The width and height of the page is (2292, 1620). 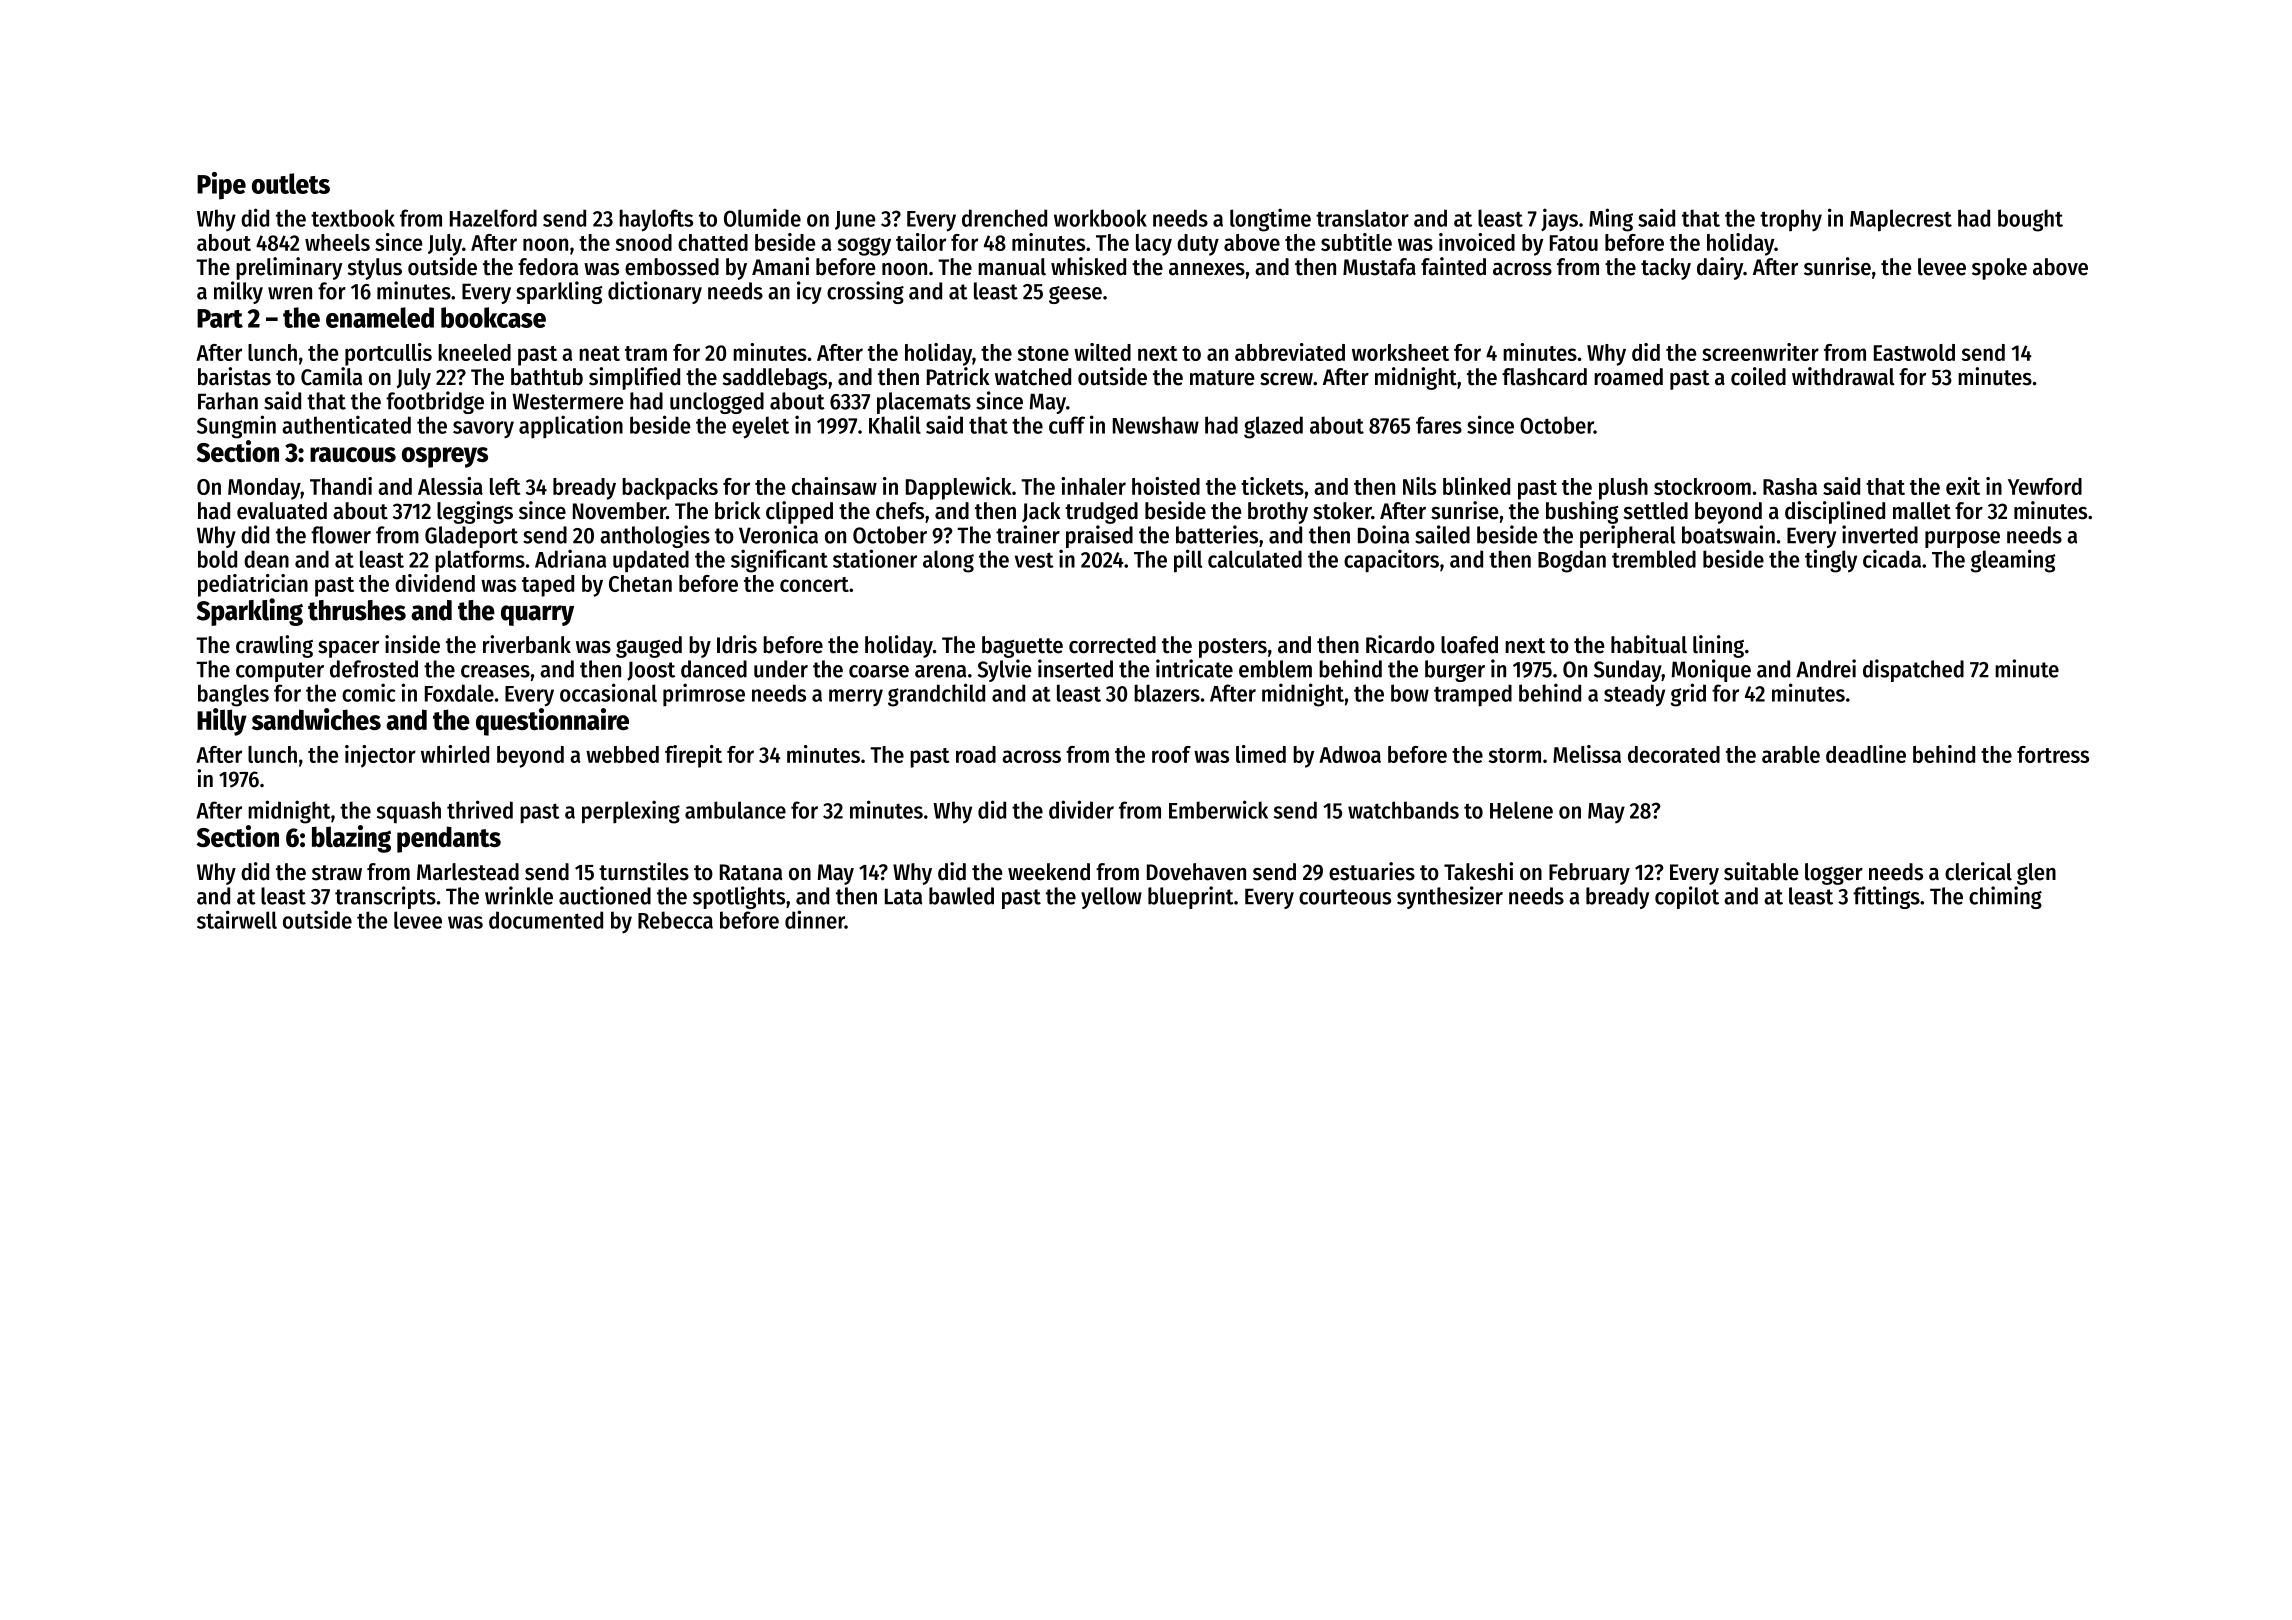 I want to click on Hilly, so click(x=222, y=722).
